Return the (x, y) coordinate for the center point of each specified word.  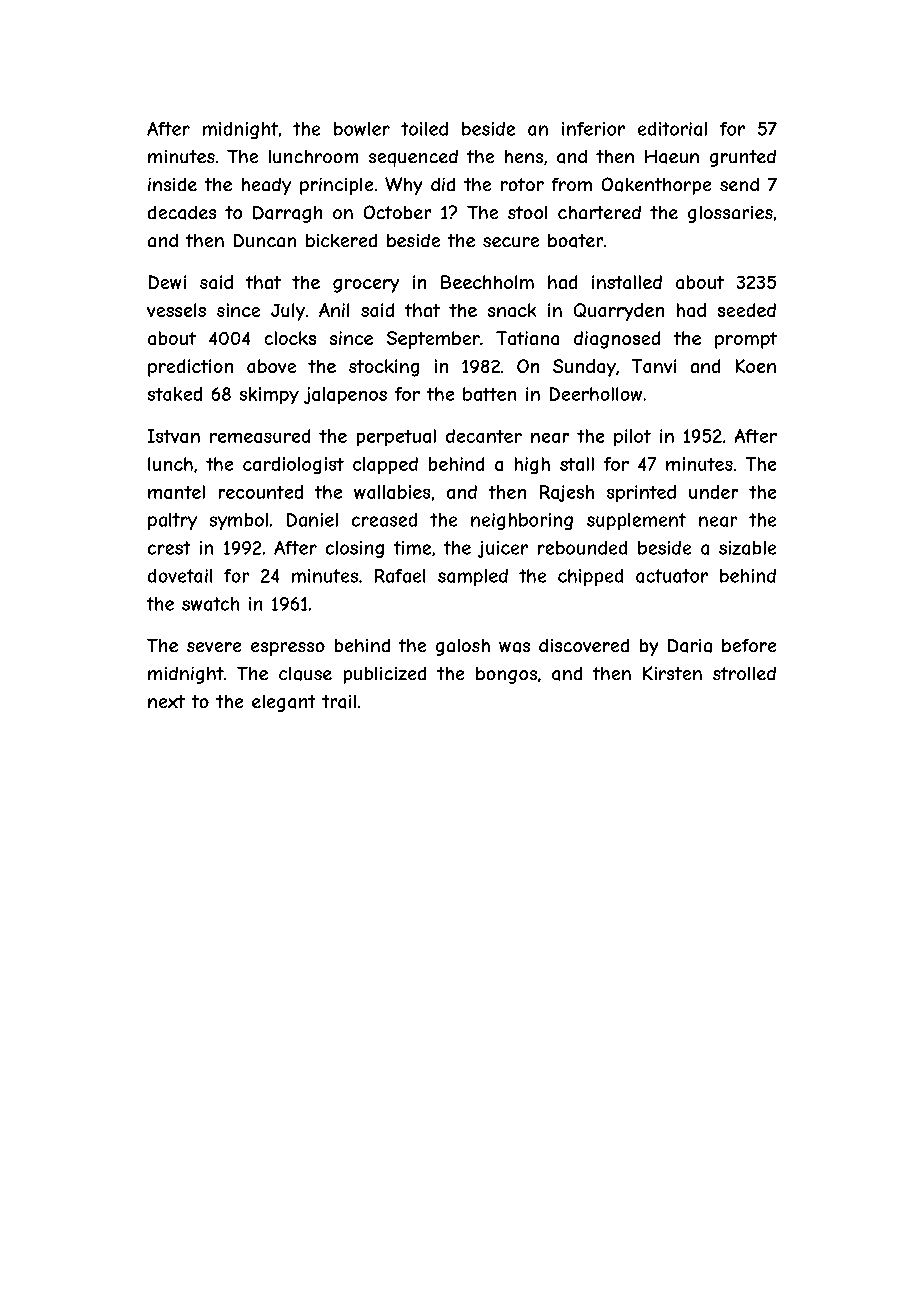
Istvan (174, 436)
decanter (484, 436)
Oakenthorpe (656, 186)
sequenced (413, 158)
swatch (210, 604)
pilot (632, 437)
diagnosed (617, 340)
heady (266, 186)
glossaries (730, 214)
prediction (190, 368)
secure (511, 242)
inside (172, 184)
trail (339, 702)
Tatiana (527, 338)
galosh (463, 647)
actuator (672, 576)
